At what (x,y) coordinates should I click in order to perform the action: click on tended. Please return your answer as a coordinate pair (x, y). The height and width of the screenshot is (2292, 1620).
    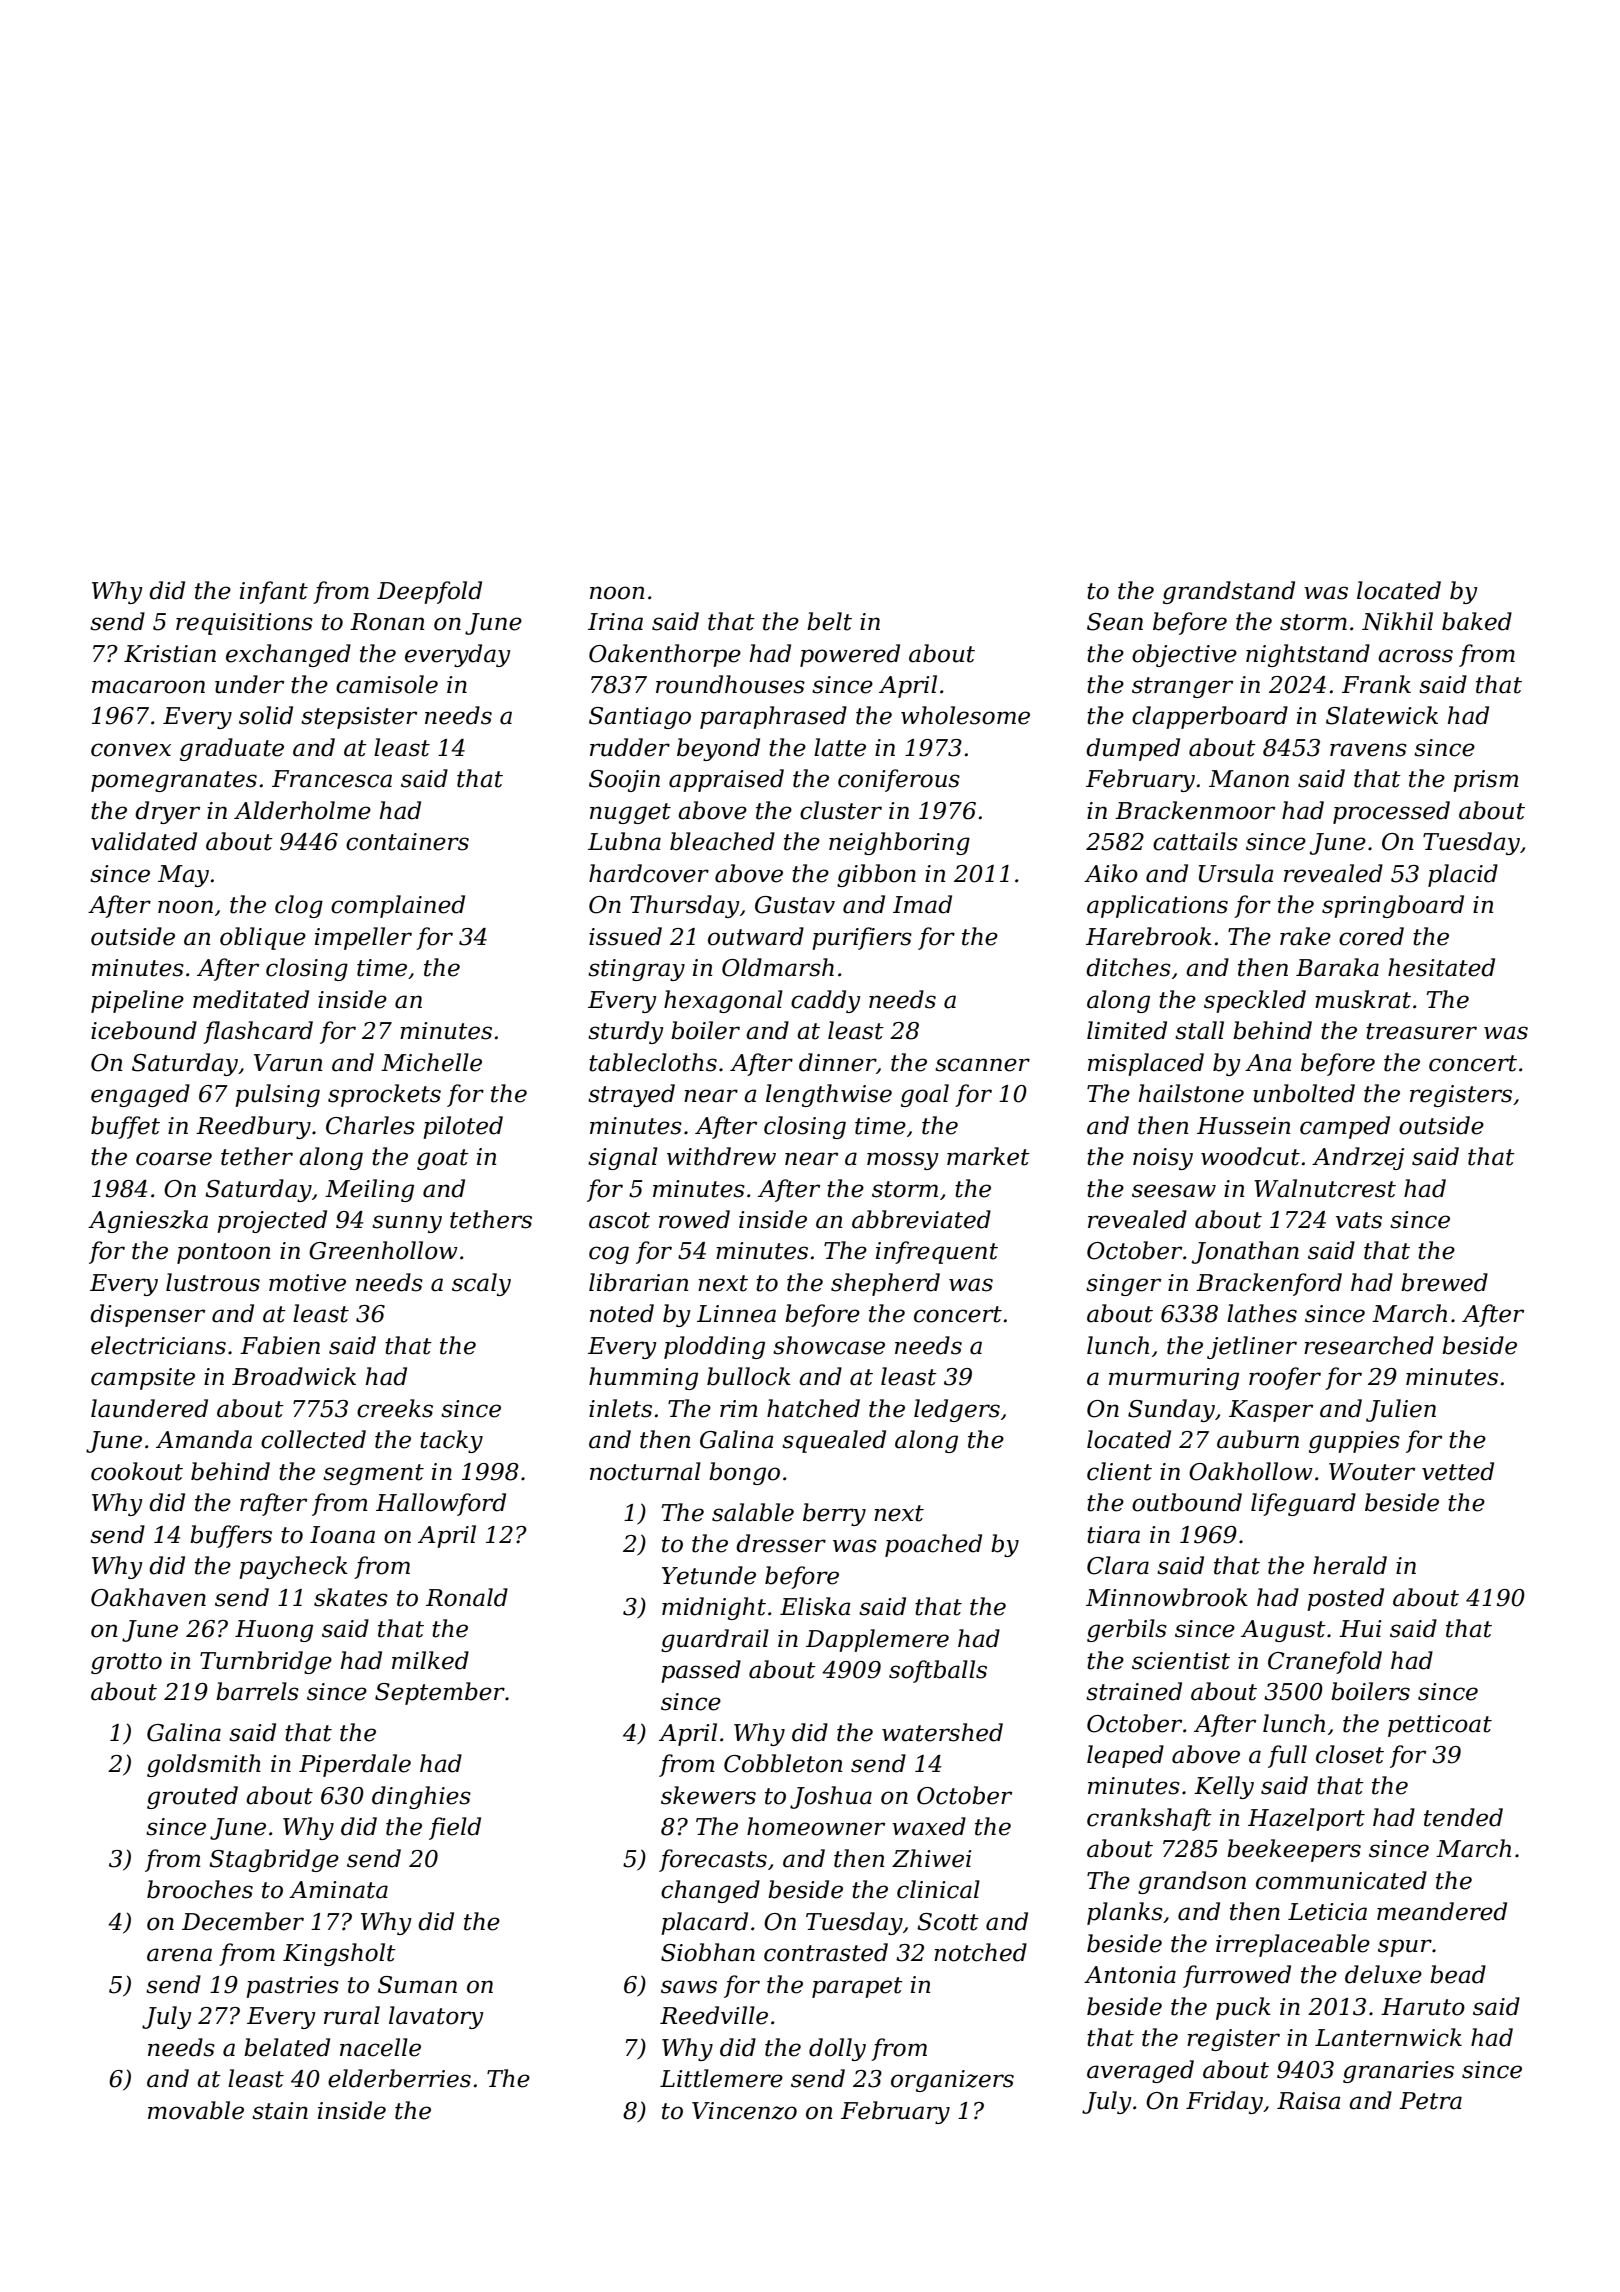
    Looking at the image, I should click on (1463, 1817).
